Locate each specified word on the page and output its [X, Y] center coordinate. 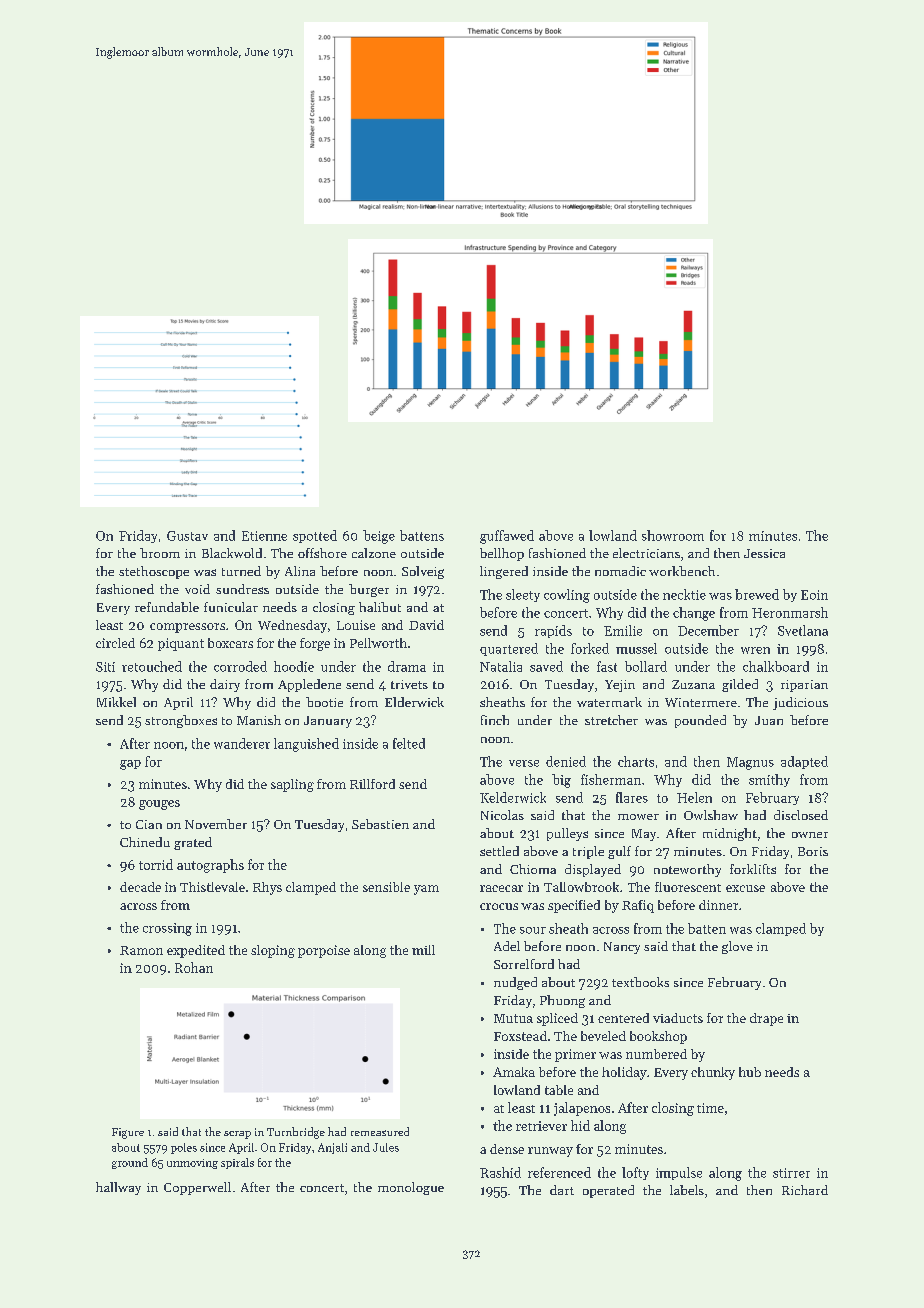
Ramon [141, 950]
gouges [159, 805]
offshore [322, 553]
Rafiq [638, 906]
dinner [718, 905]
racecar [501, 888]
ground [130, 1163]
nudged [515, 983]
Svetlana [803, 630]
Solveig [423, 572]
